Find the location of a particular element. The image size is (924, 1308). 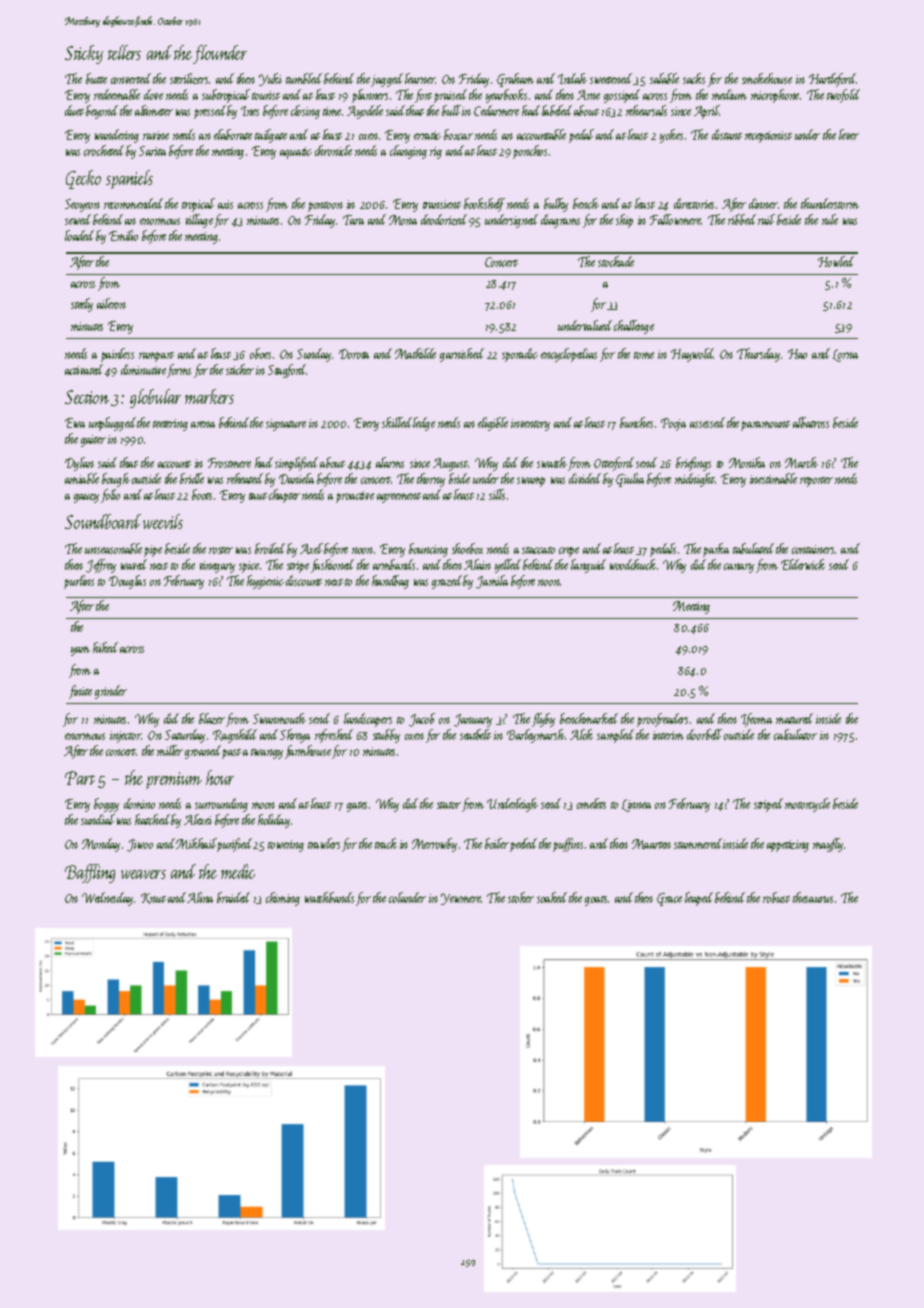

twofold is located at coordinates (843, 96).
